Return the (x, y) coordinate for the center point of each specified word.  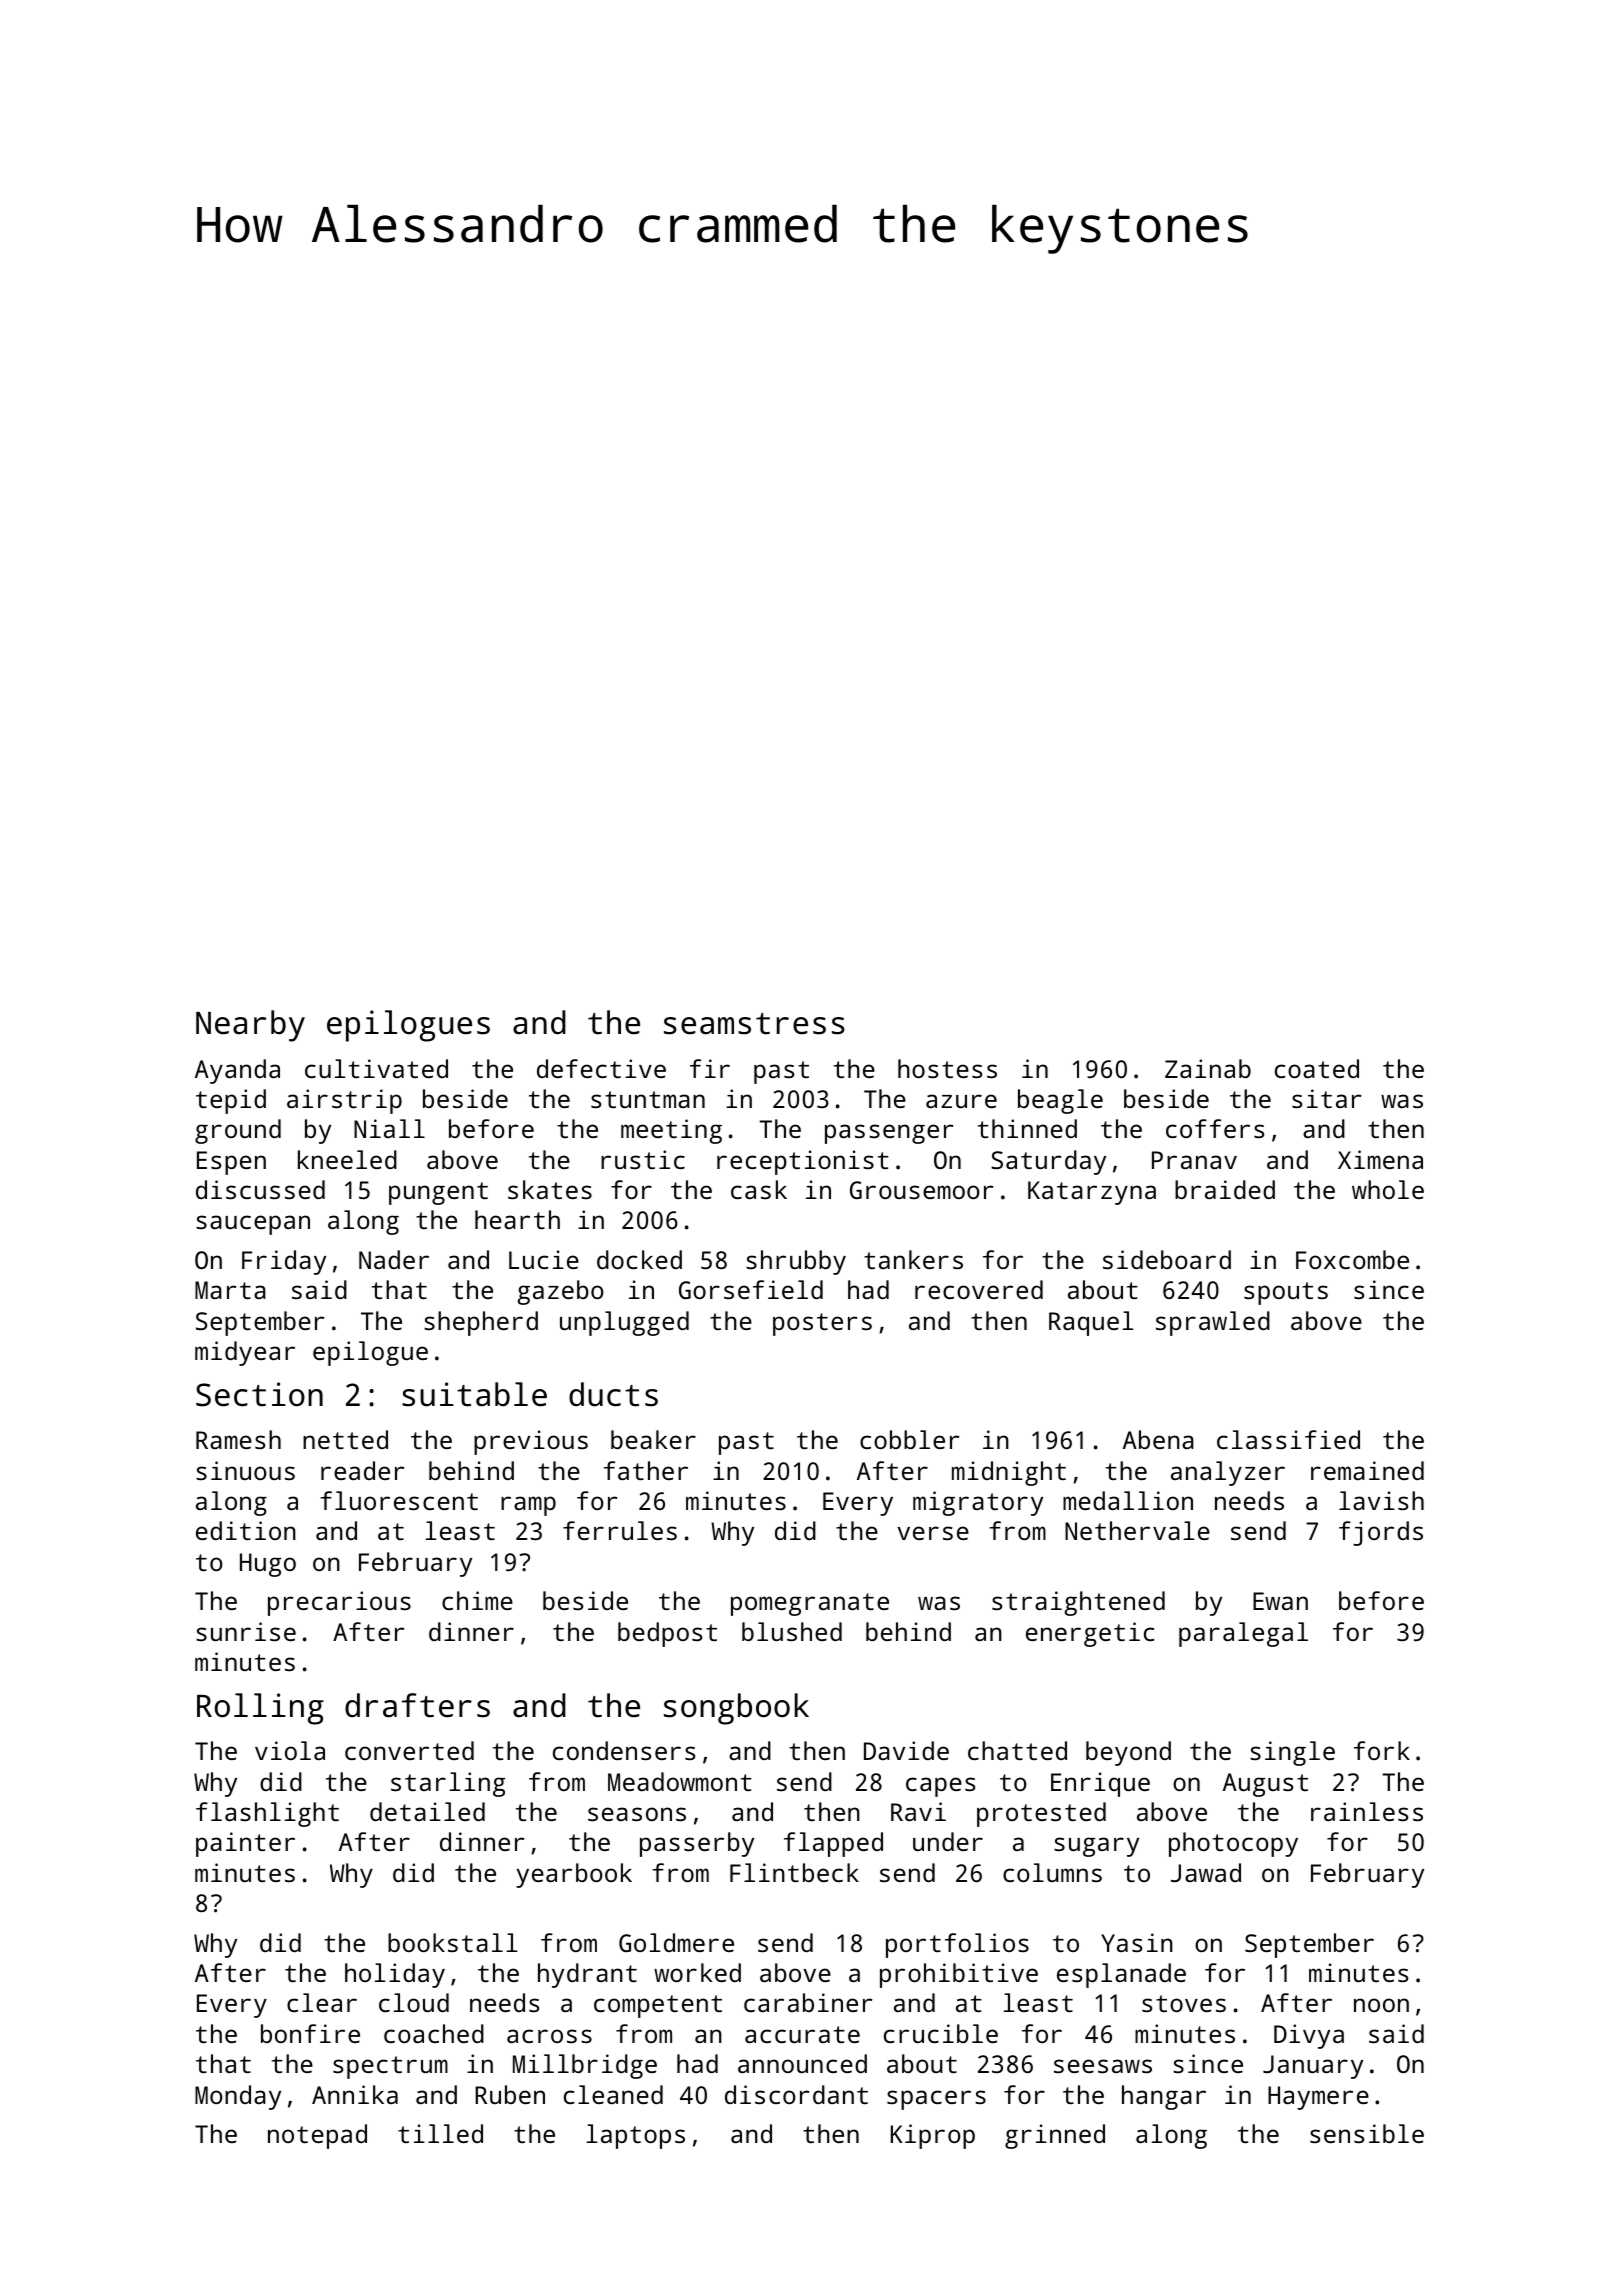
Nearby (250, 1026)
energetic (1090, 1634)
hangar (1164, 2097)
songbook (736, 1709)
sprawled (1213, 1323)
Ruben (510, 2094)
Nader (394, 1259)
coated (1317, 1068)
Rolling (260, 1709)
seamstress (754, 1024)
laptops (635, 2136)
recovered (979, 1289)
